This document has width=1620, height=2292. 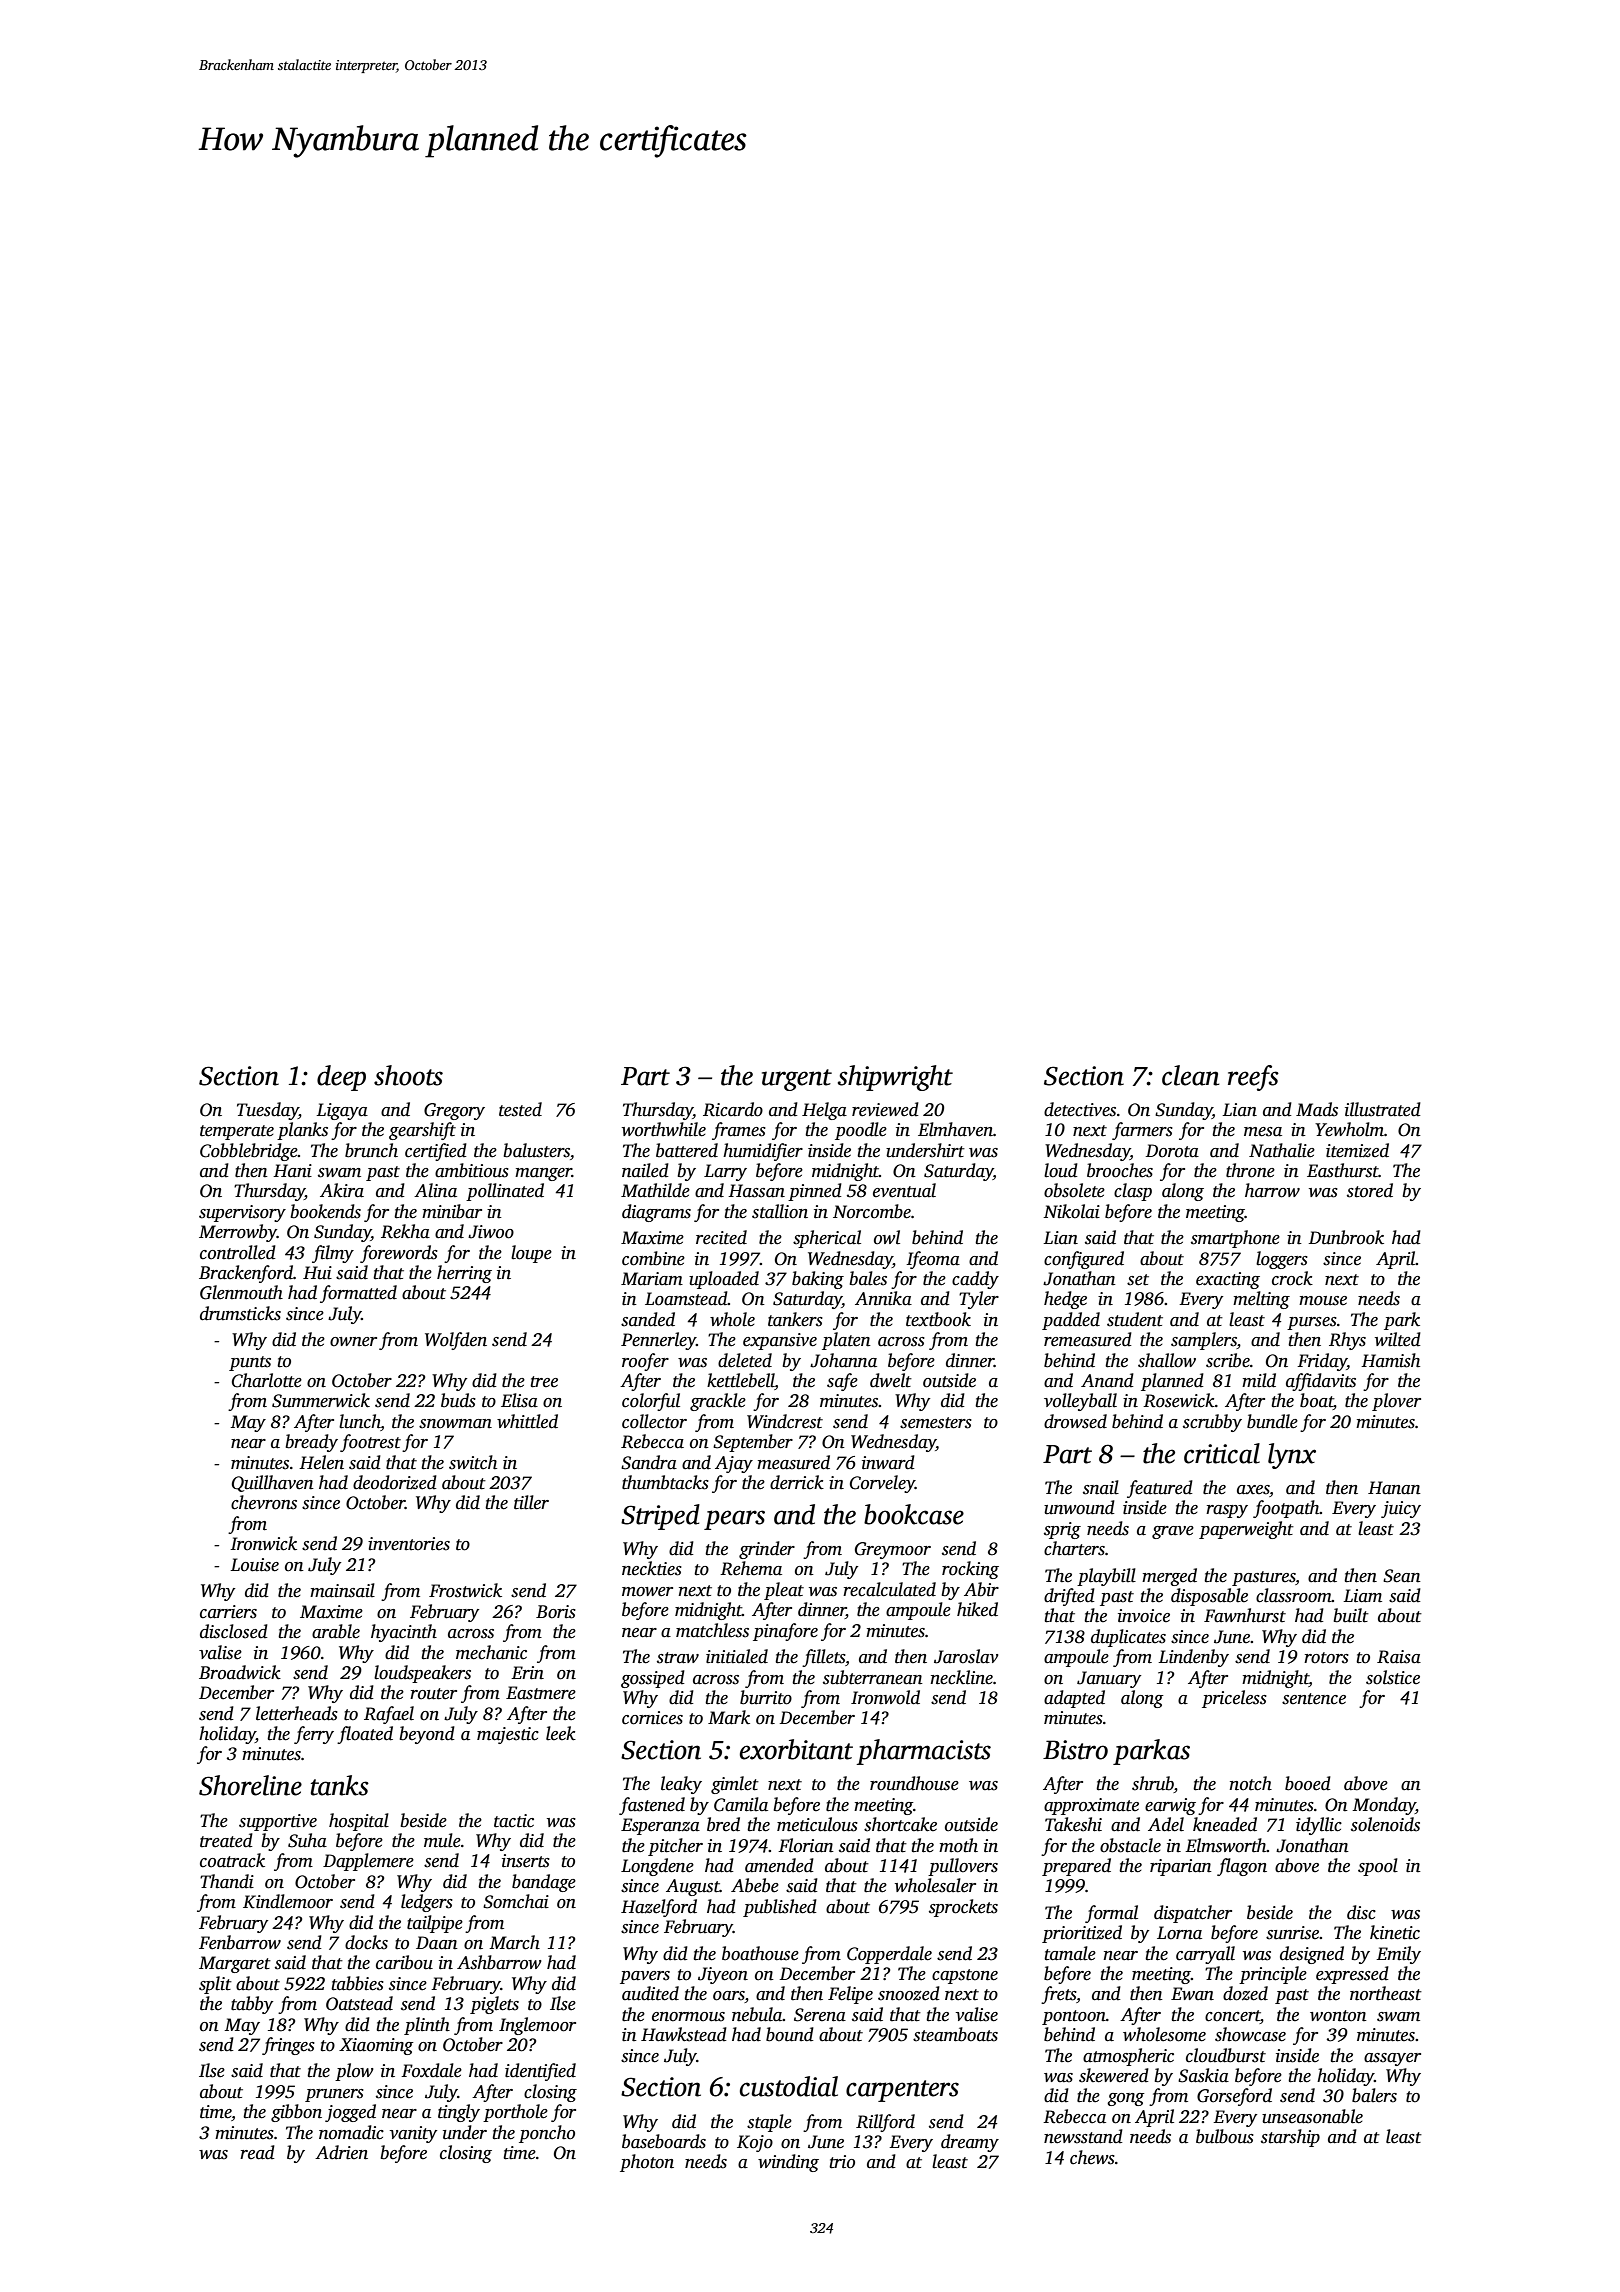 What do you see at coordinates (1109, 1679) in the document?
I see `January` at bounding box center [1109, 1679].
